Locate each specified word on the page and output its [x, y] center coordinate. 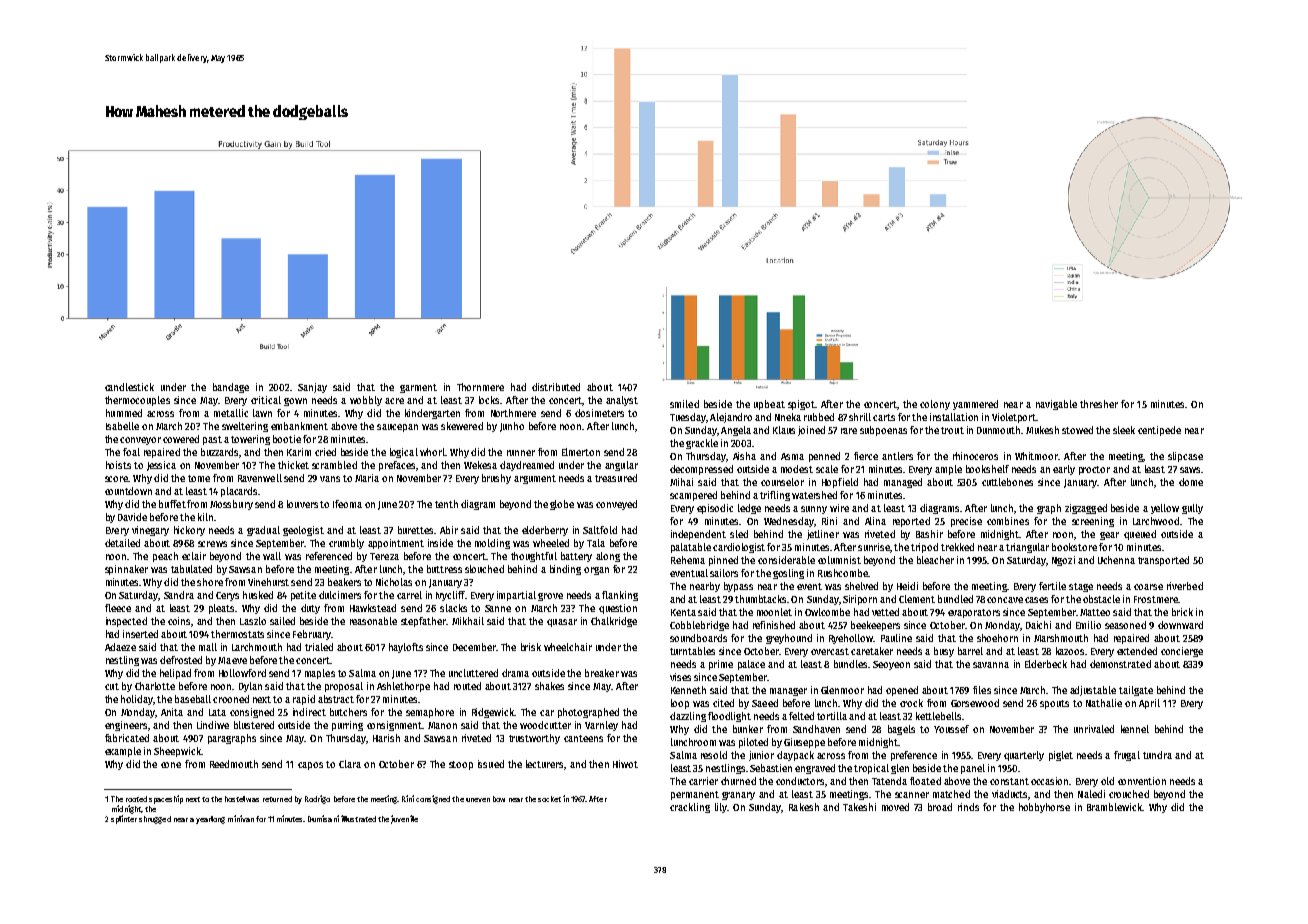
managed [903, 483]
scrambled [334, 465]
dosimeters [599, 413]
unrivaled [1094, 729]
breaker [602, 673]
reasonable [373, 621]
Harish [386, 738]
